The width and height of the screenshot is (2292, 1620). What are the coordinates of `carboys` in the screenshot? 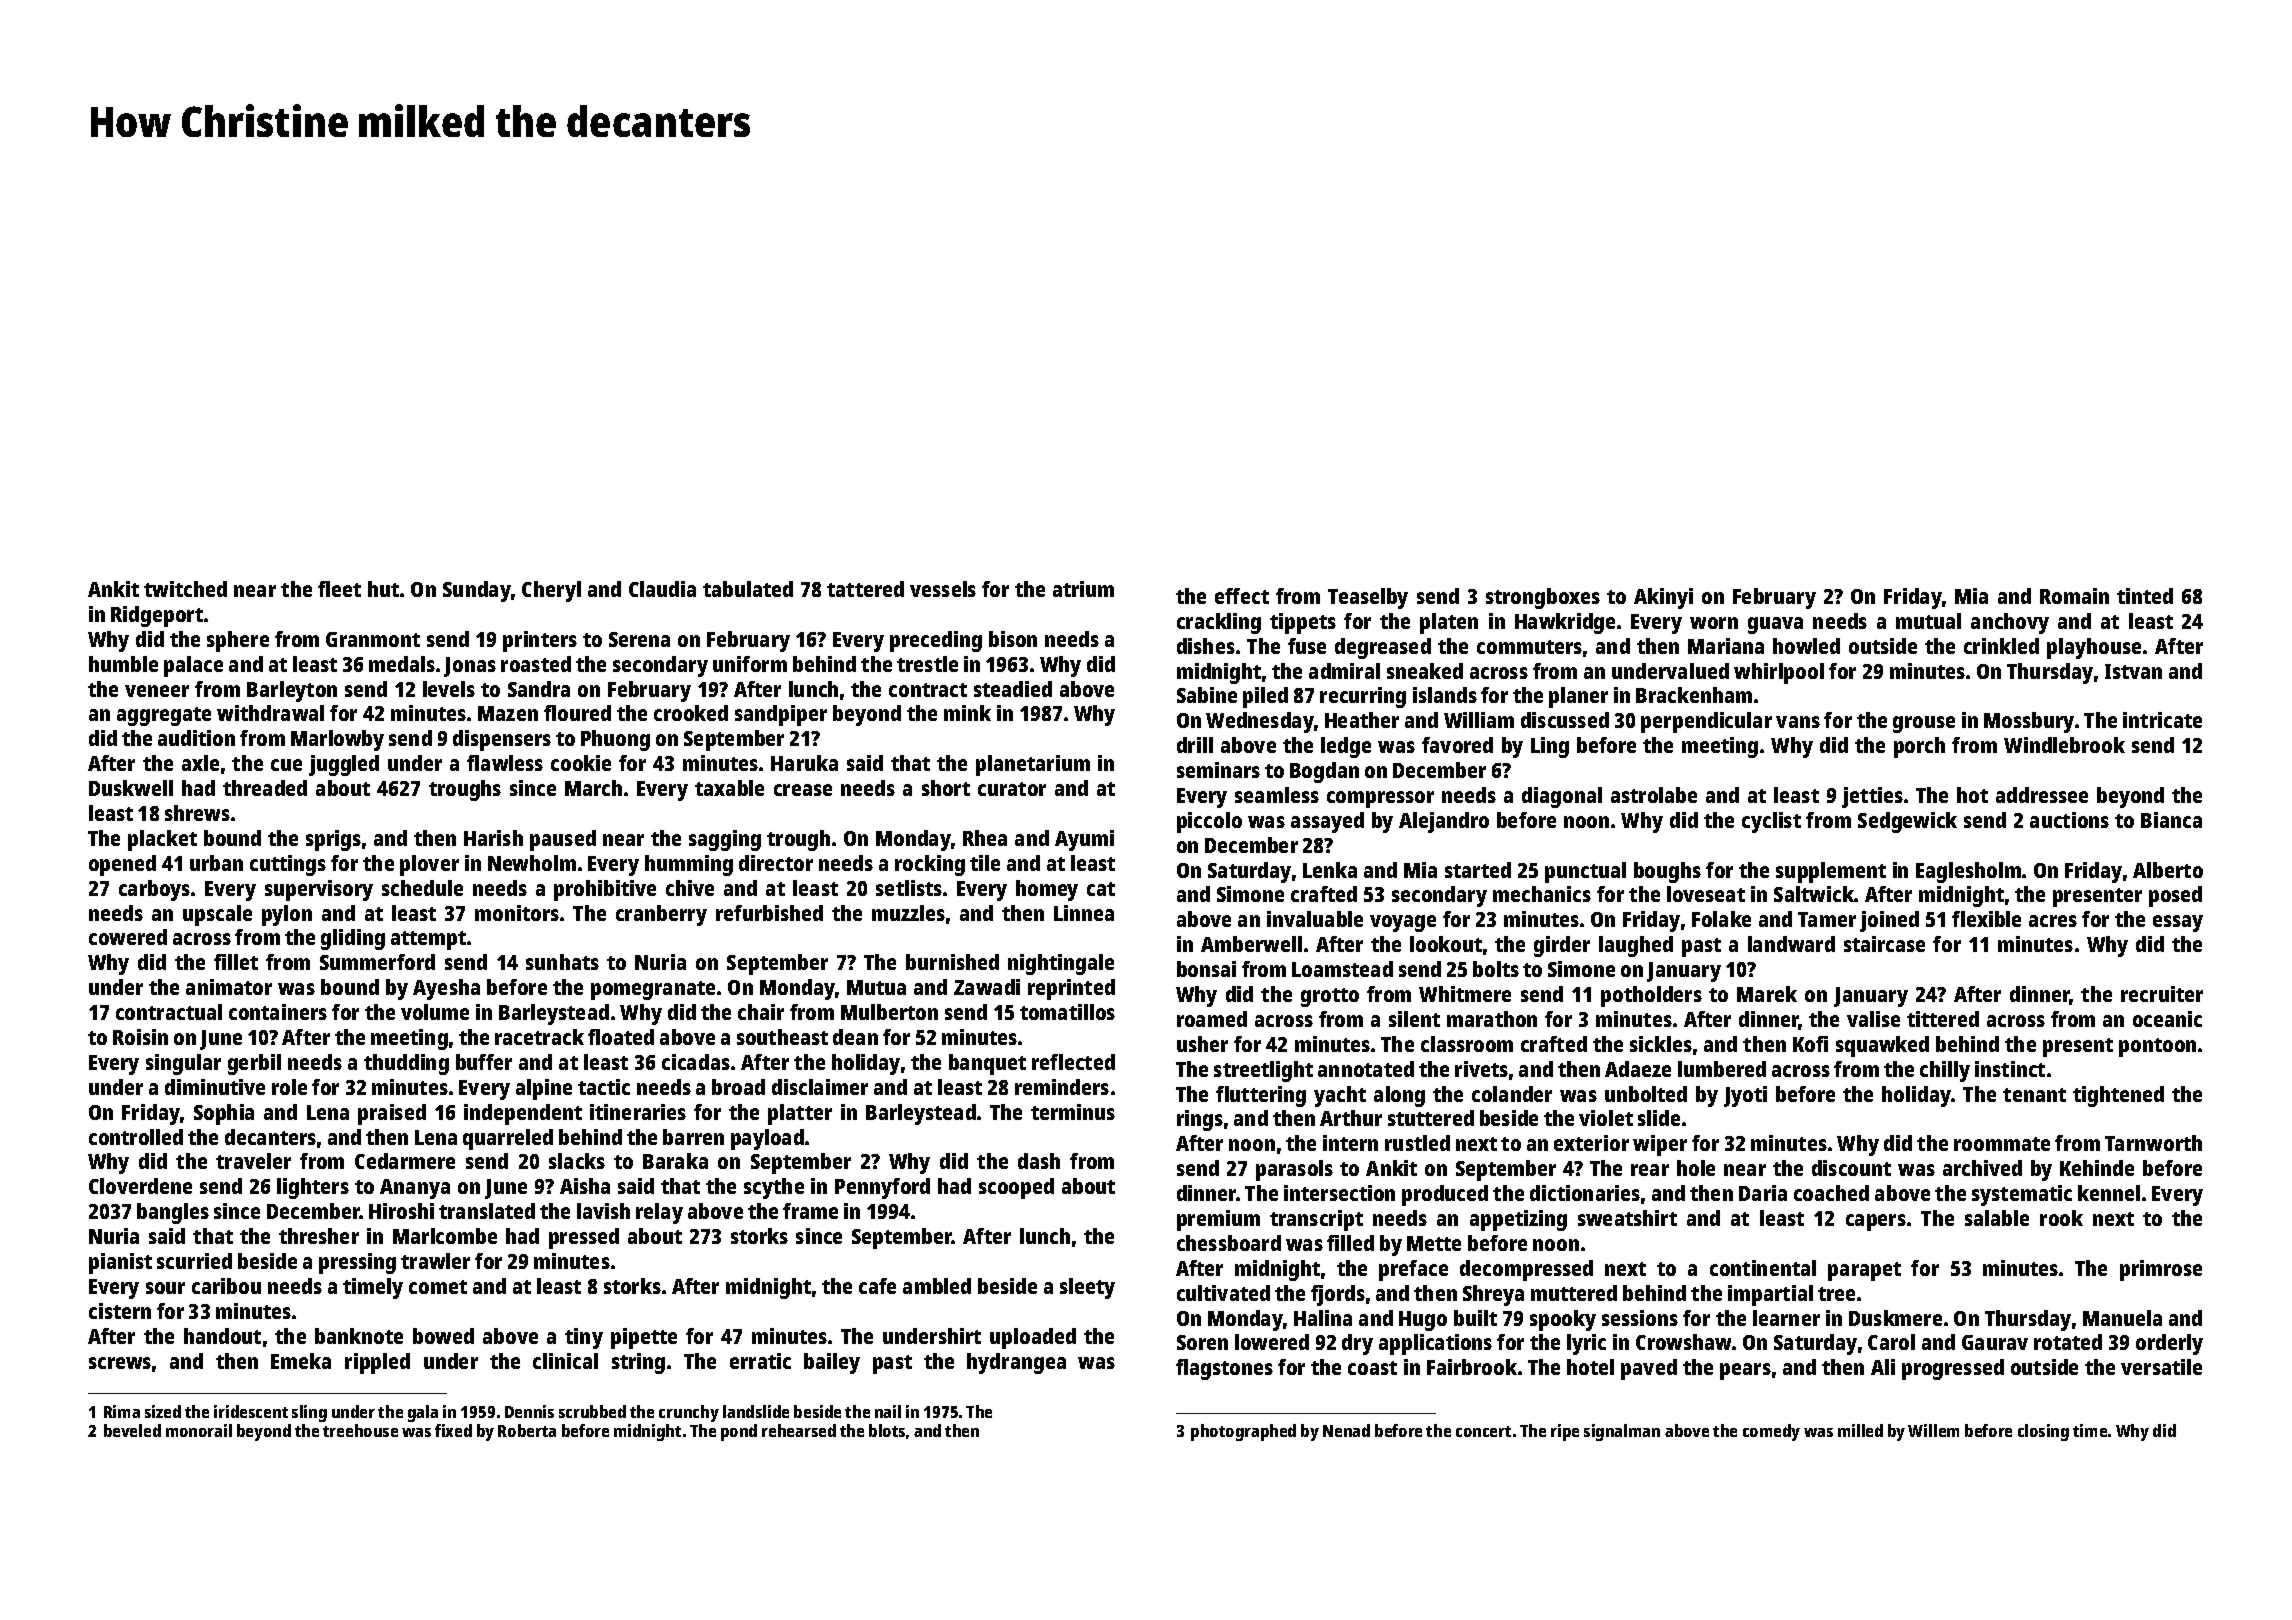 It's located at (154, 890).
